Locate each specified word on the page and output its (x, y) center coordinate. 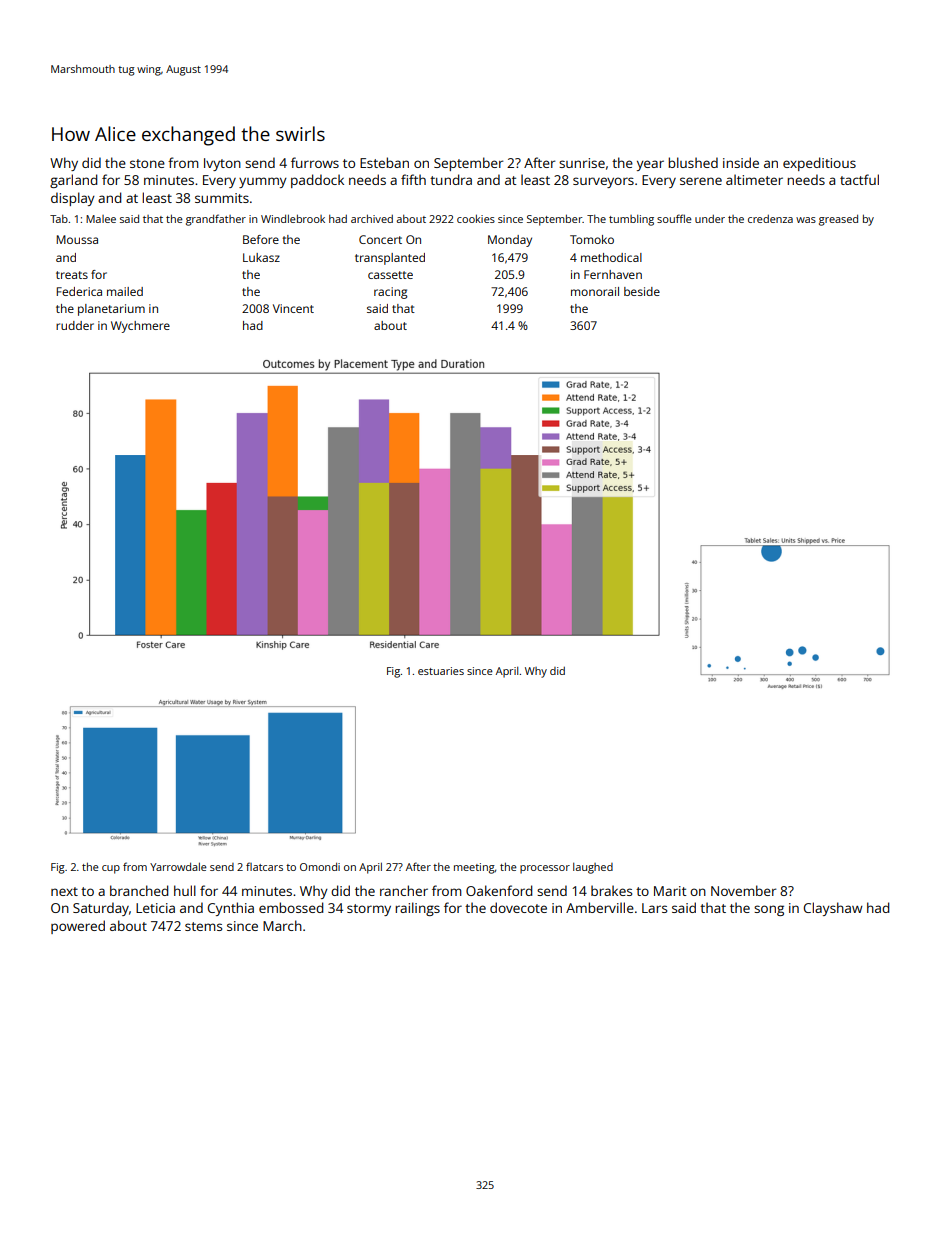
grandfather (216, 220)
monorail (595, 291)
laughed (593, 868)
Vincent (293, 308)
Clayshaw (833, 909)
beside (642, 291)
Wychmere (140, 327)
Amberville (600, 907)
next (64, 891)
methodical (611, 257)
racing (390, 293)
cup (111, 869)
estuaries (441, 671)
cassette (390, 275)
